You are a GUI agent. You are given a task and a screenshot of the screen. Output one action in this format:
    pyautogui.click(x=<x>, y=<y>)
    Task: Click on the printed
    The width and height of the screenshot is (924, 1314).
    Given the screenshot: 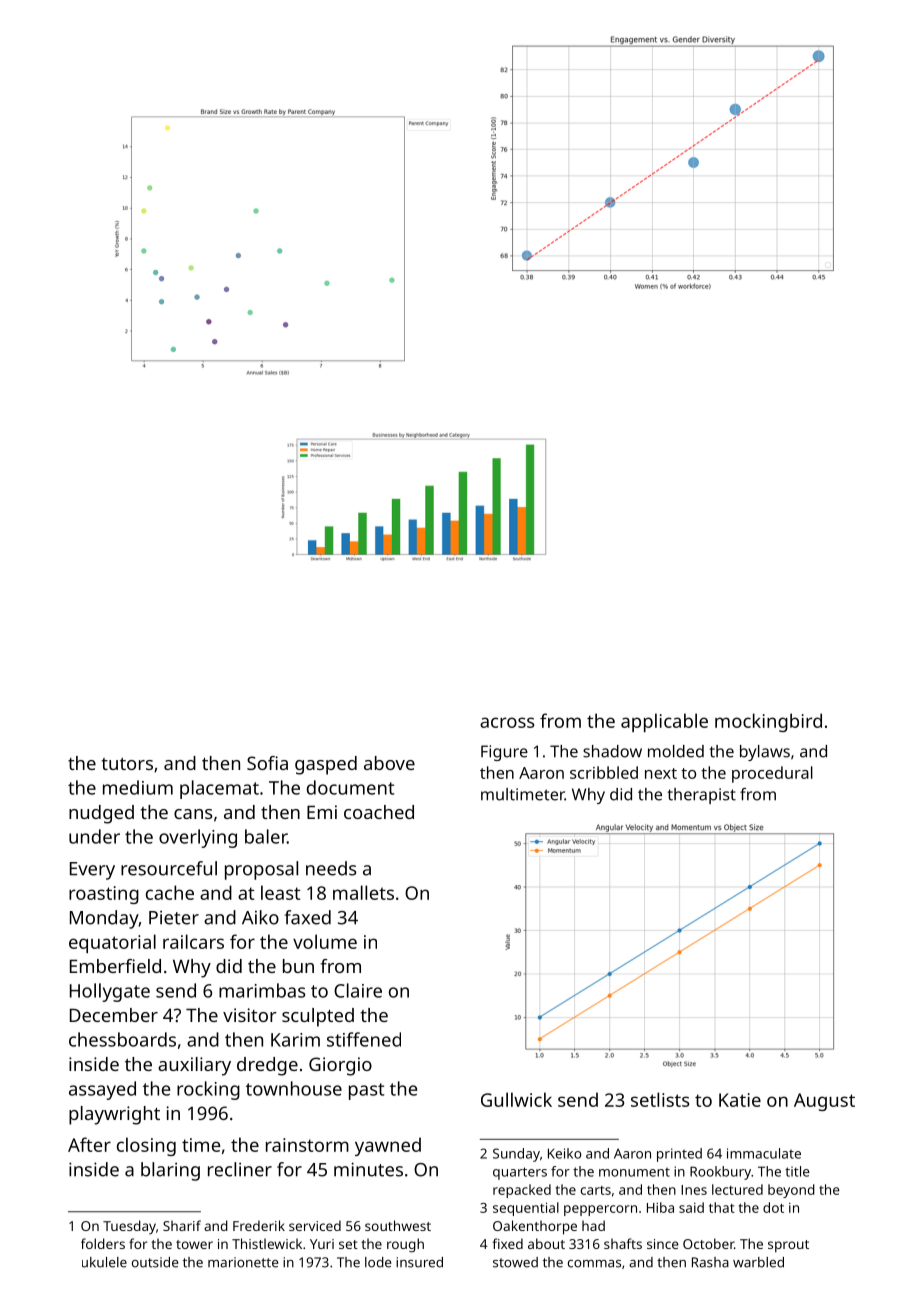 What is the action you would take?
    pyautogui.click(x=679, y=1155)
